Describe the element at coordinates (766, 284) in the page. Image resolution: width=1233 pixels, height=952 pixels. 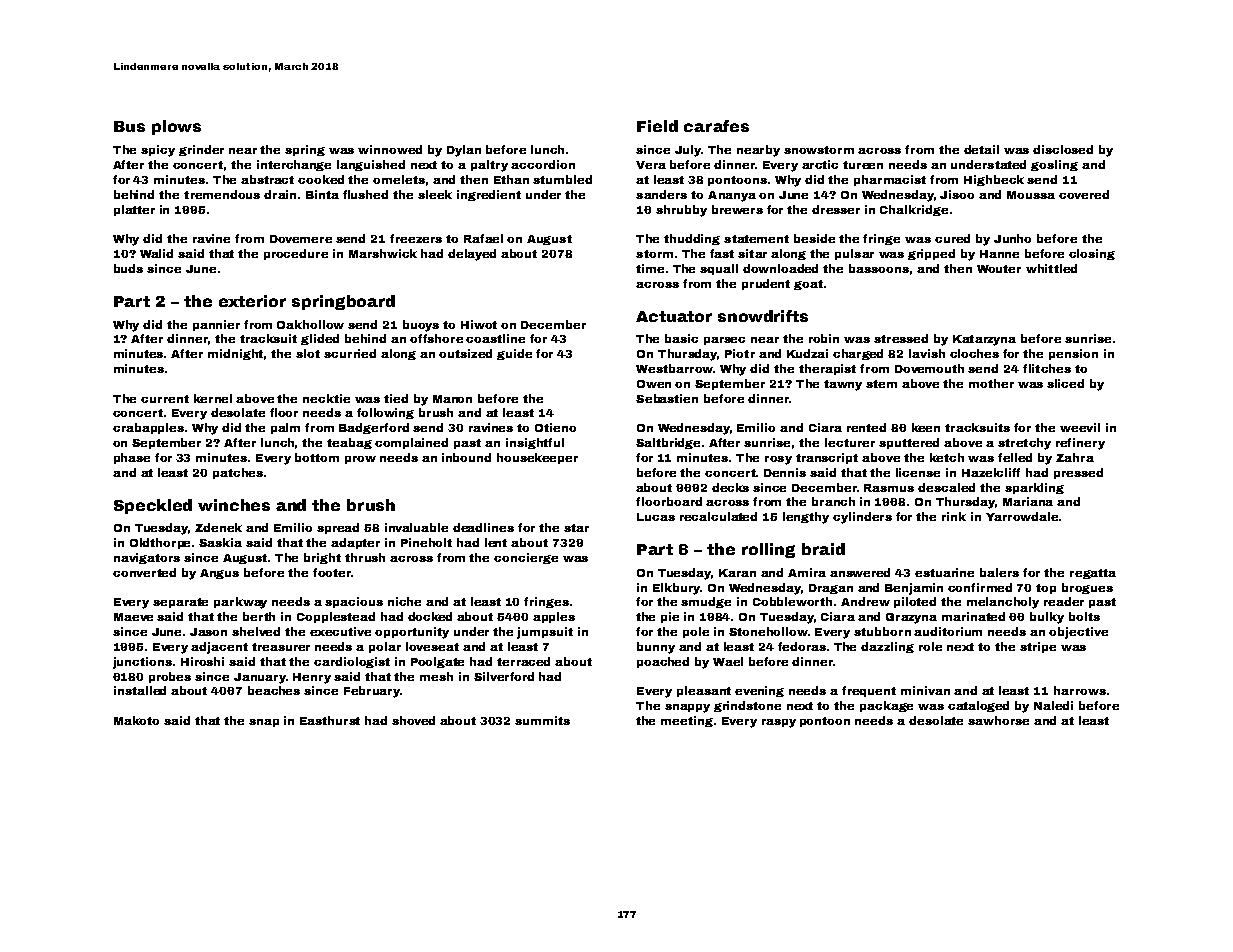
I see `prudent` at that location.
